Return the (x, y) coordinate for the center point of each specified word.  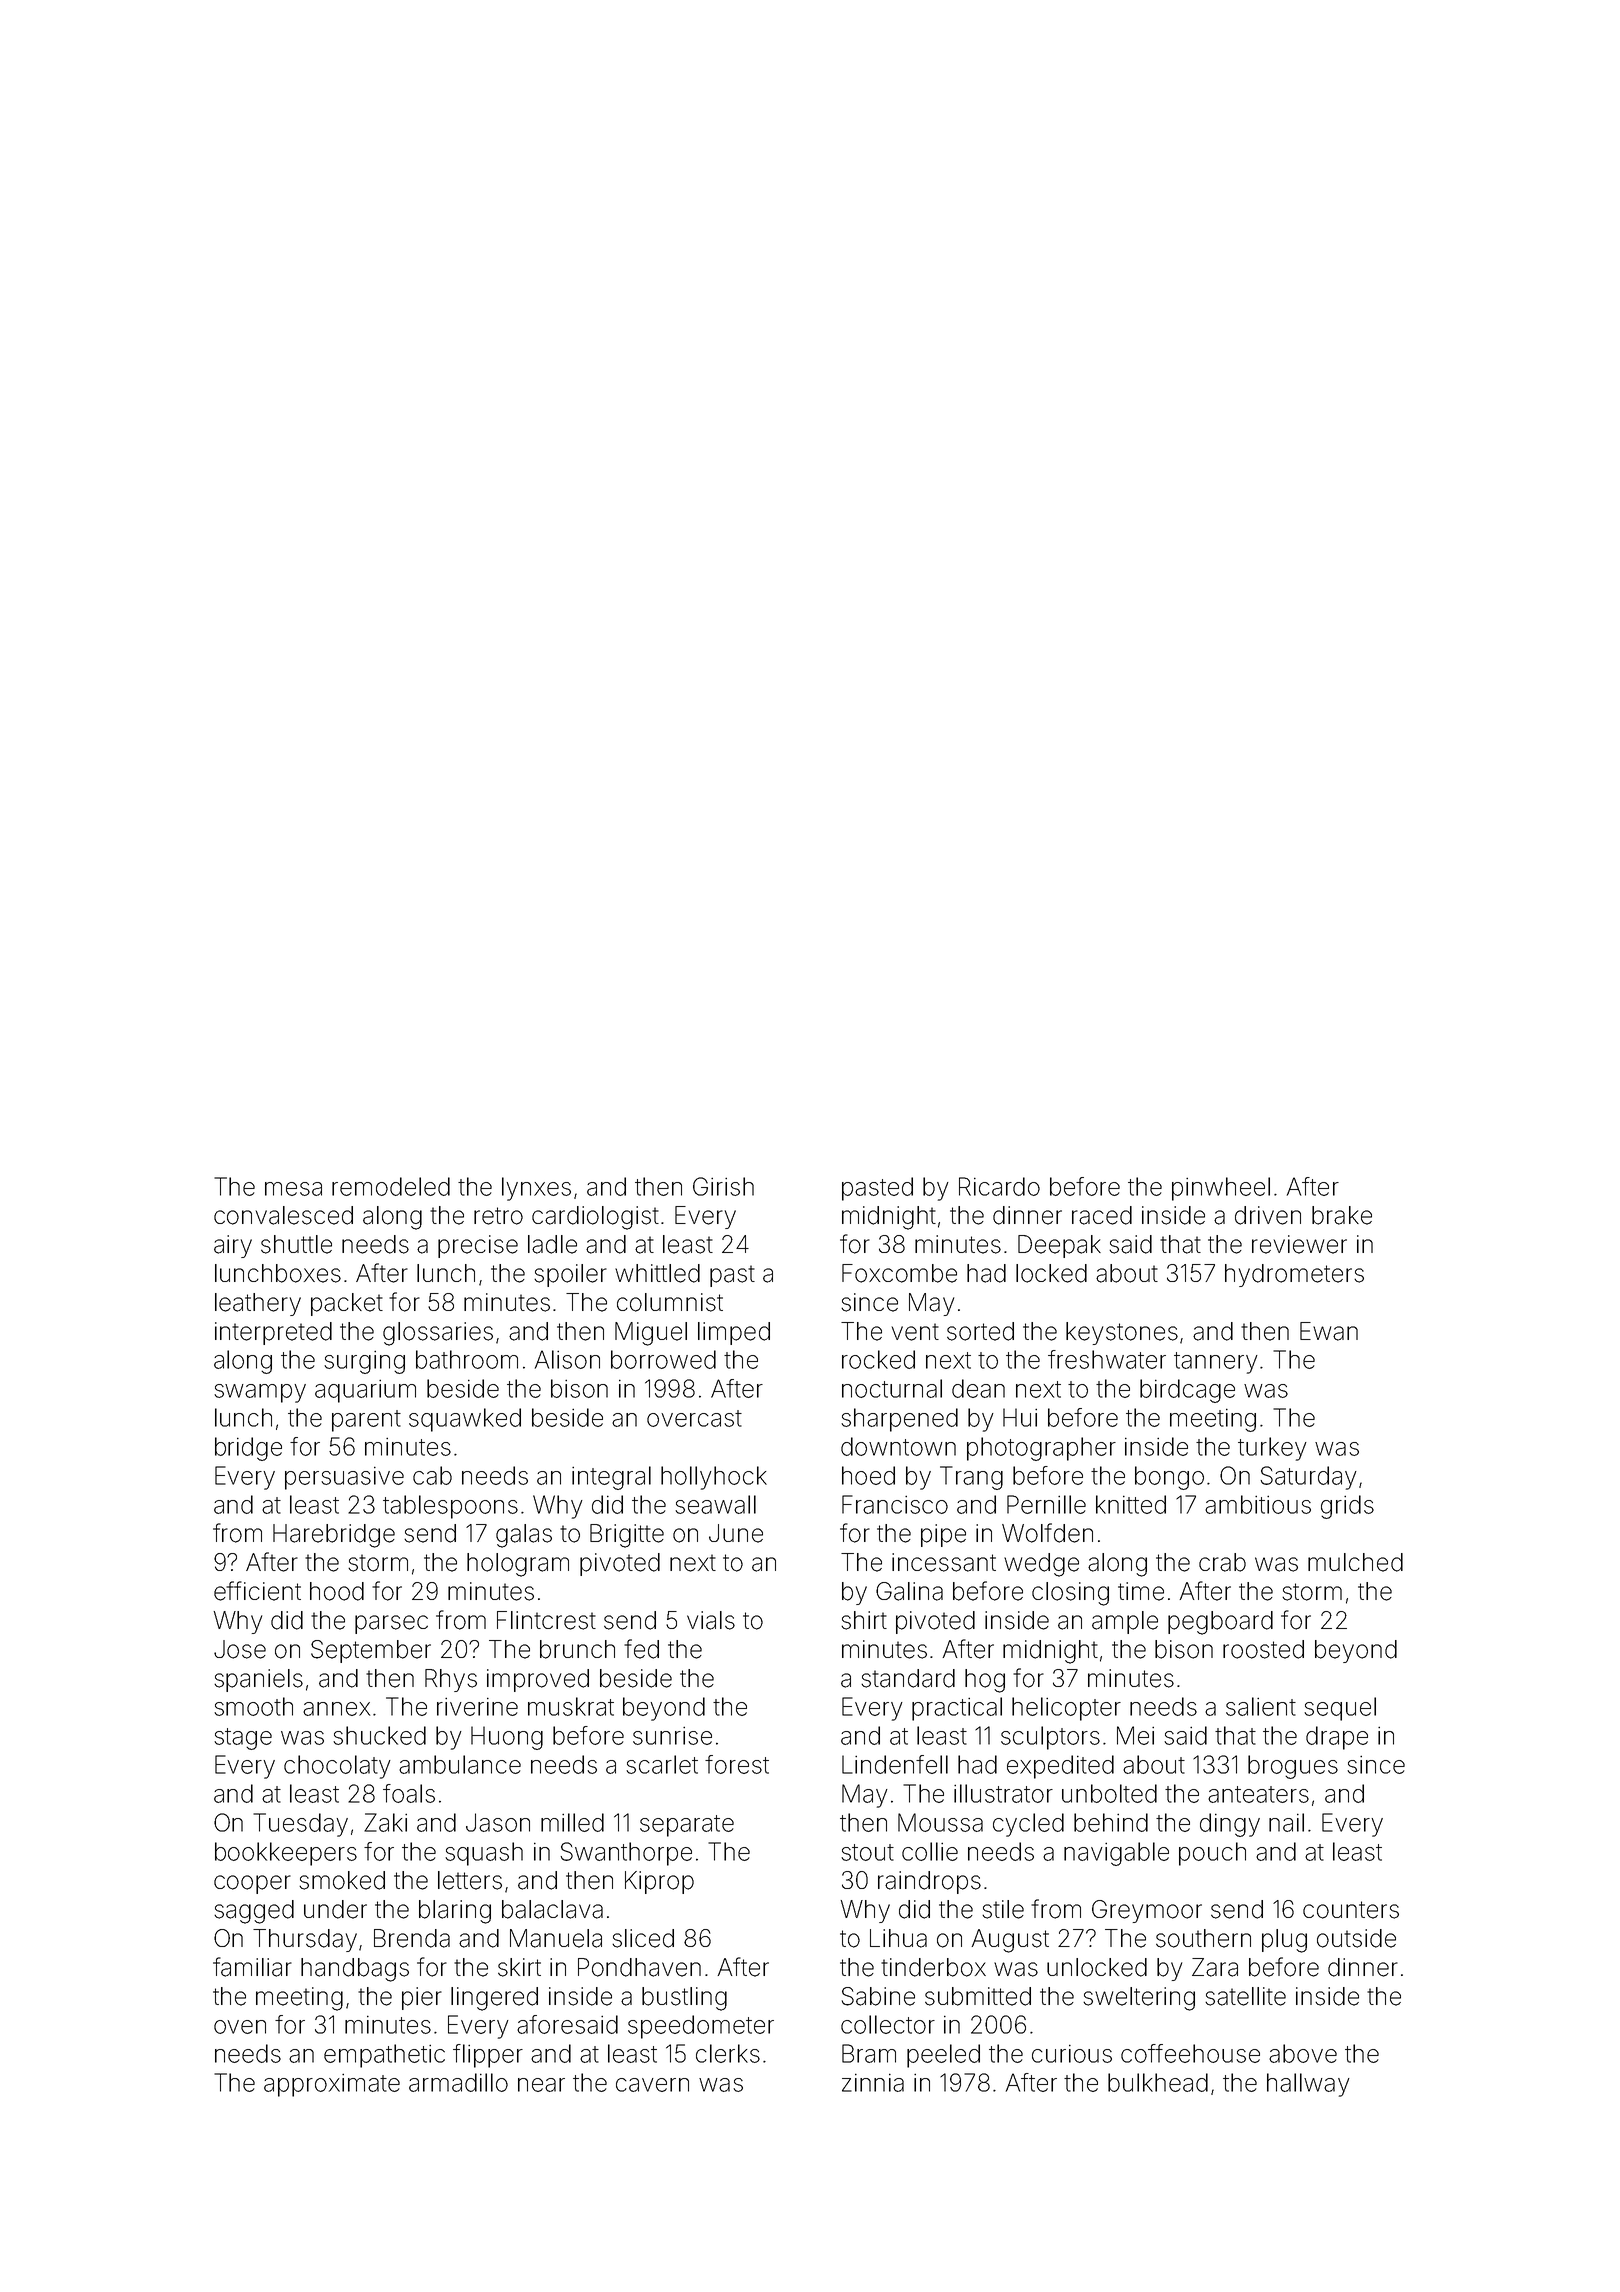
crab (1222, 1562)
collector (888, 2024)
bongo (1169, 1478)
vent (915, 1332)
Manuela (556, 1938)
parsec (391, 1624)
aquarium (365, 1391)
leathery (258, 1304)
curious (1072, 2053)
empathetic (384, 2056)
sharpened (899, 1420)
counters (1351, 1910)
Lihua (898, 1938)
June (736, 1533)
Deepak (1059, 1246)
